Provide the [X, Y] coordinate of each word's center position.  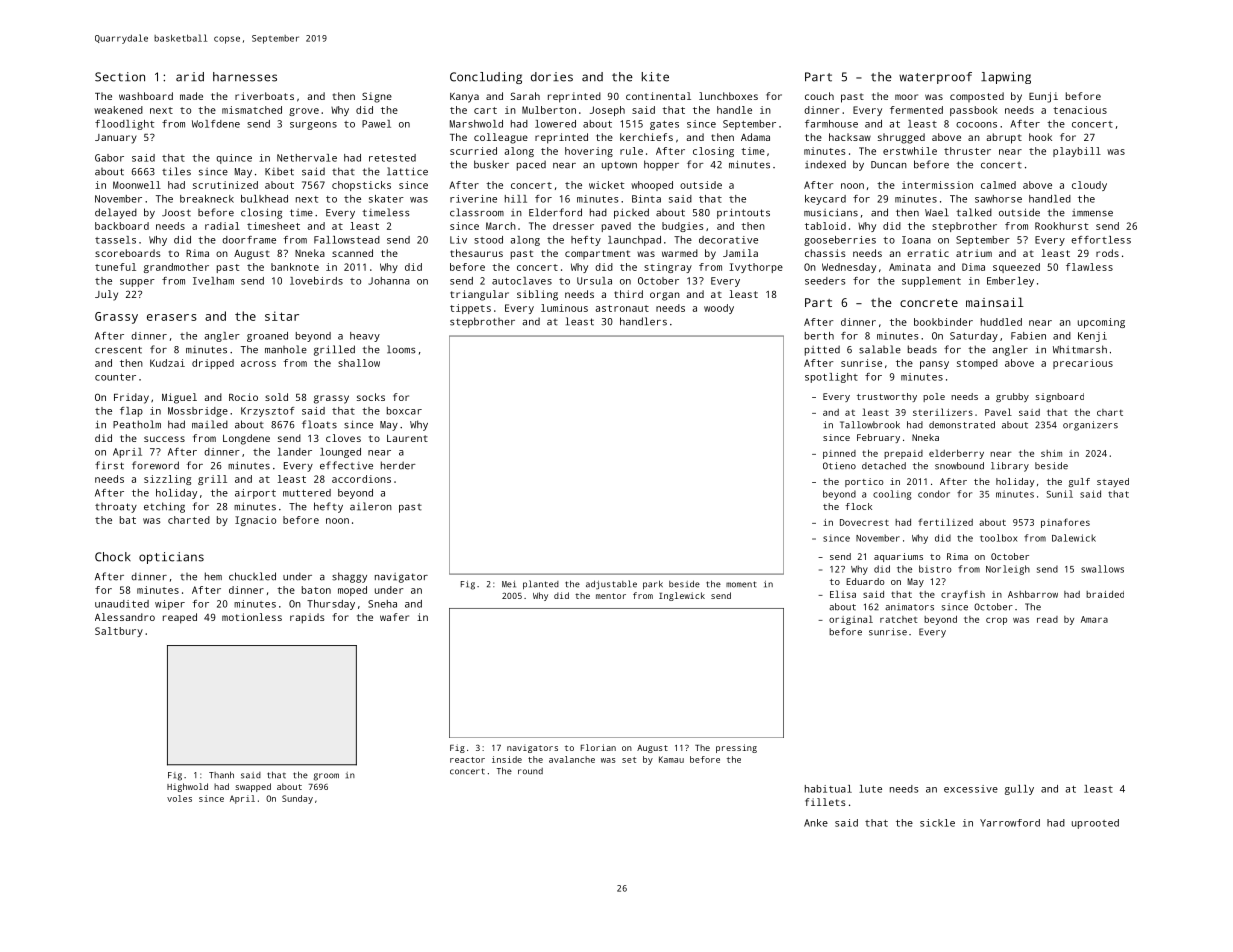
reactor [467, 760]
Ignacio [255, 521]
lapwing [1006, 78]
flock [858, 506]
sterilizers [943, 412]
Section [120, 77]
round [530, 771]
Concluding [486, 78]
